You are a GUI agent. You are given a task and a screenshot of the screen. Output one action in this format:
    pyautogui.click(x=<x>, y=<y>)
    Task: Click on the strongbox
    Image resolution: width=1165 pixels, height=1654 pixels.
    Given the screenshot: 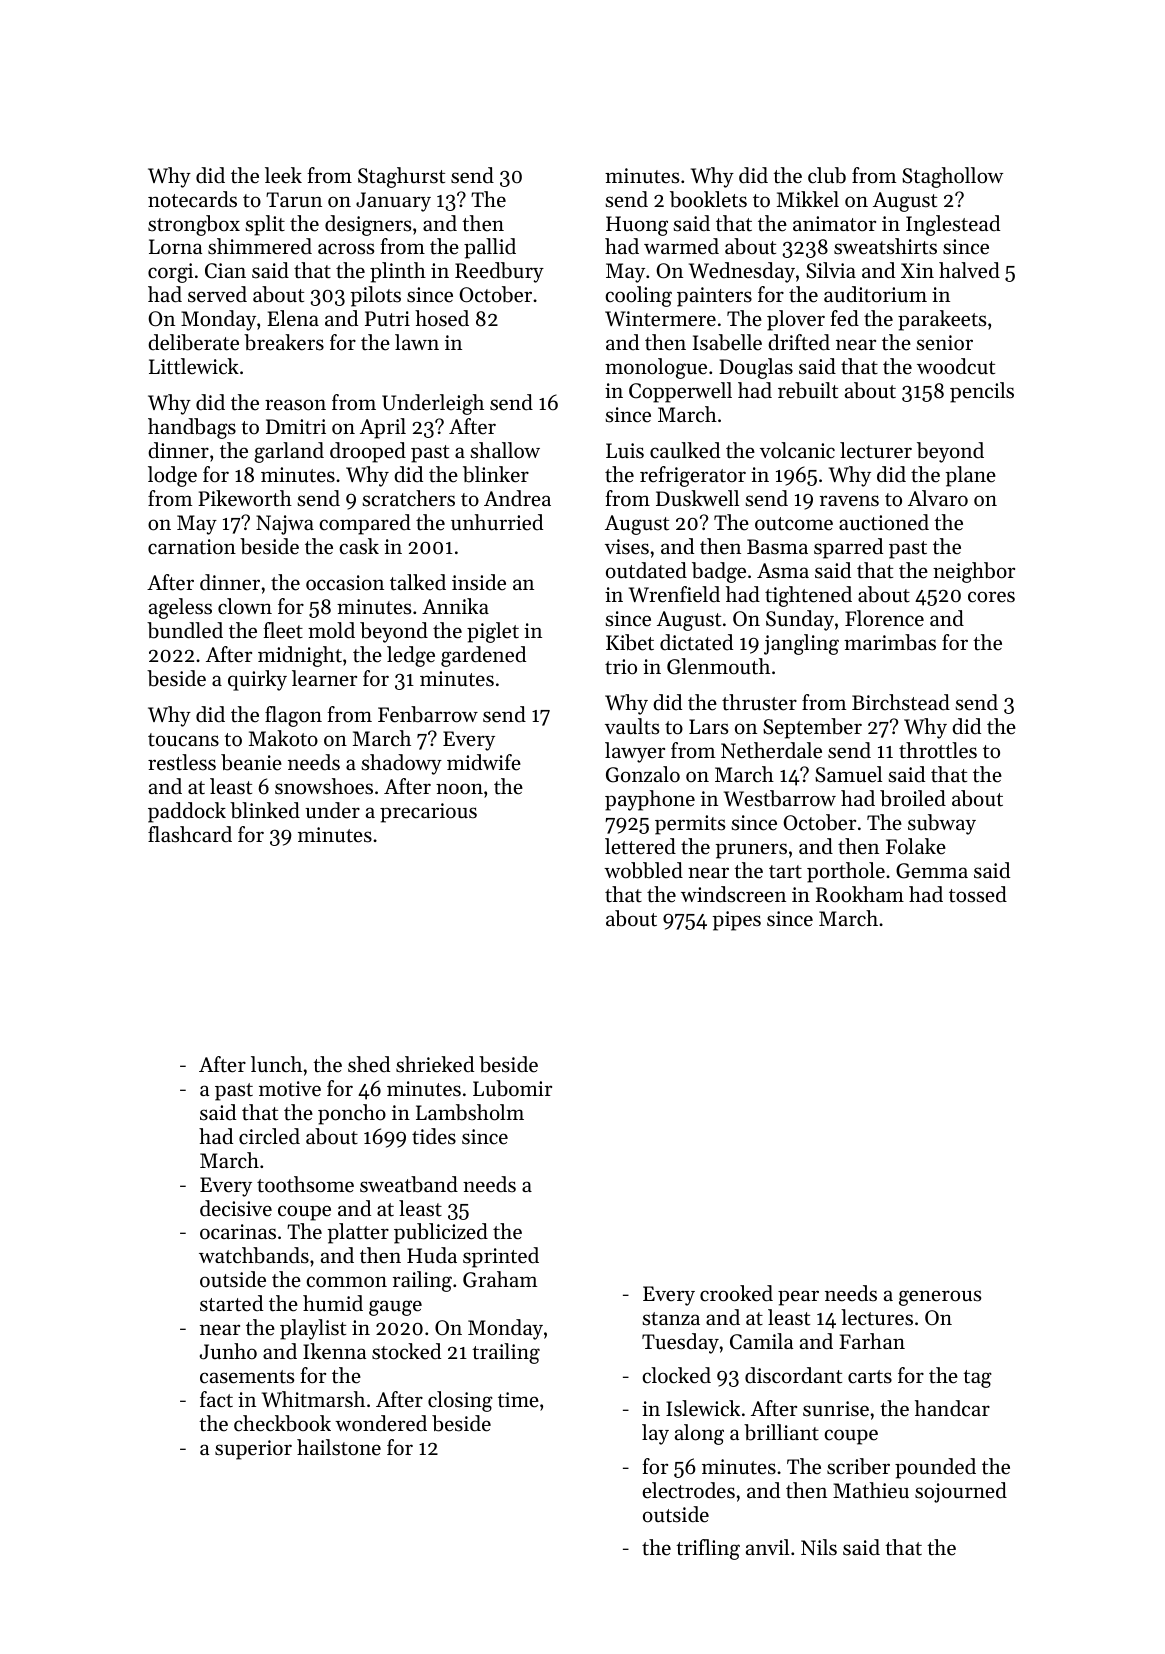 What is the action you would take?
    pyautogui.click(x=194, y=225)
